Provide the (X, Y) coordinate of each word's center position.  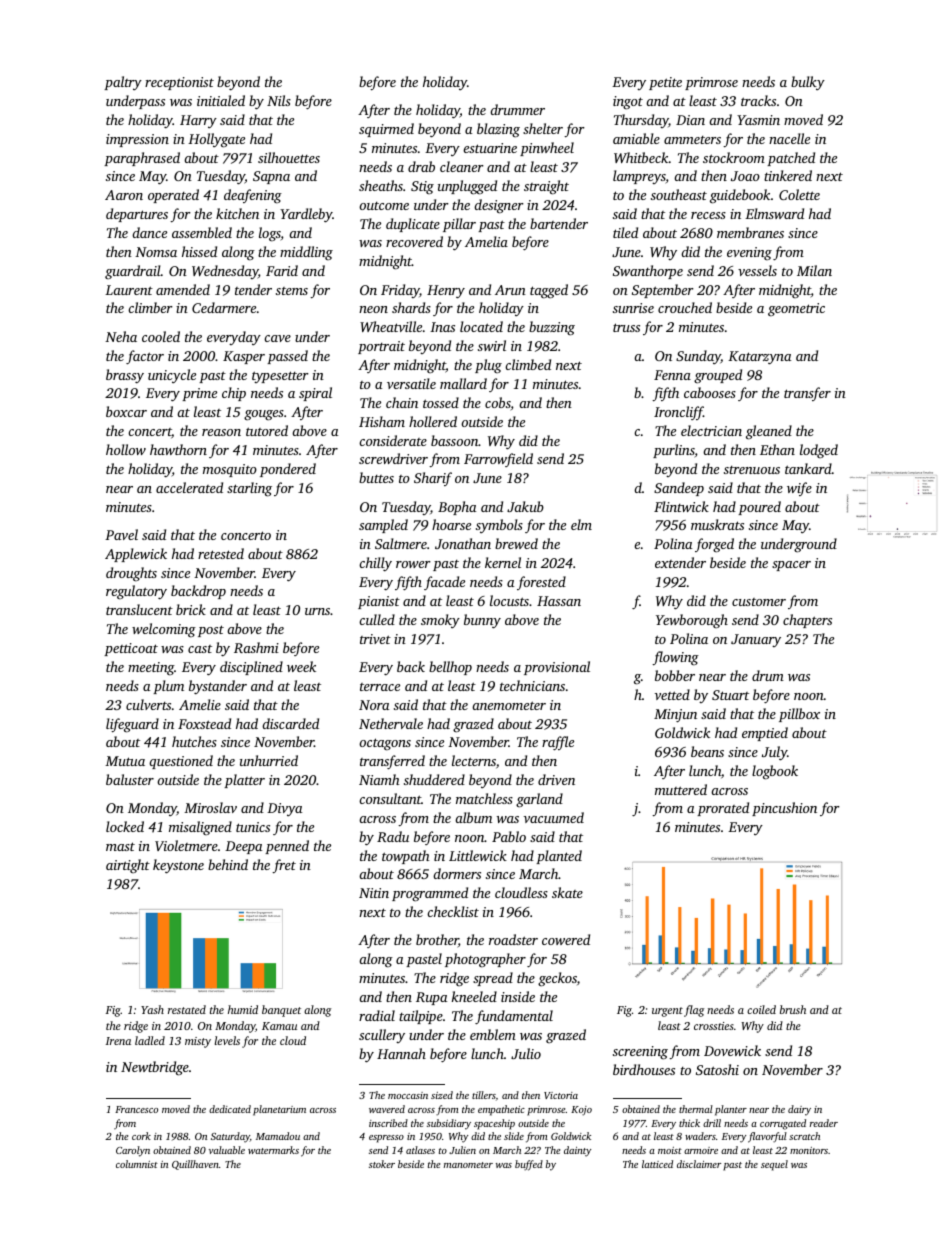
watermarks (273, 1150)
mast (120, 846)
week (301, 666)
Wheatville (391, 326)
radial (377, 1015)
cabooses (710, 392)
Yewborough (692, 621)
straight (546, 187)
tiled (625, 232)
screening (640, 1053)
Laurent (129, 290)
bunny (482, 621)
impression (137, 140)
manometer (468, 1165)
